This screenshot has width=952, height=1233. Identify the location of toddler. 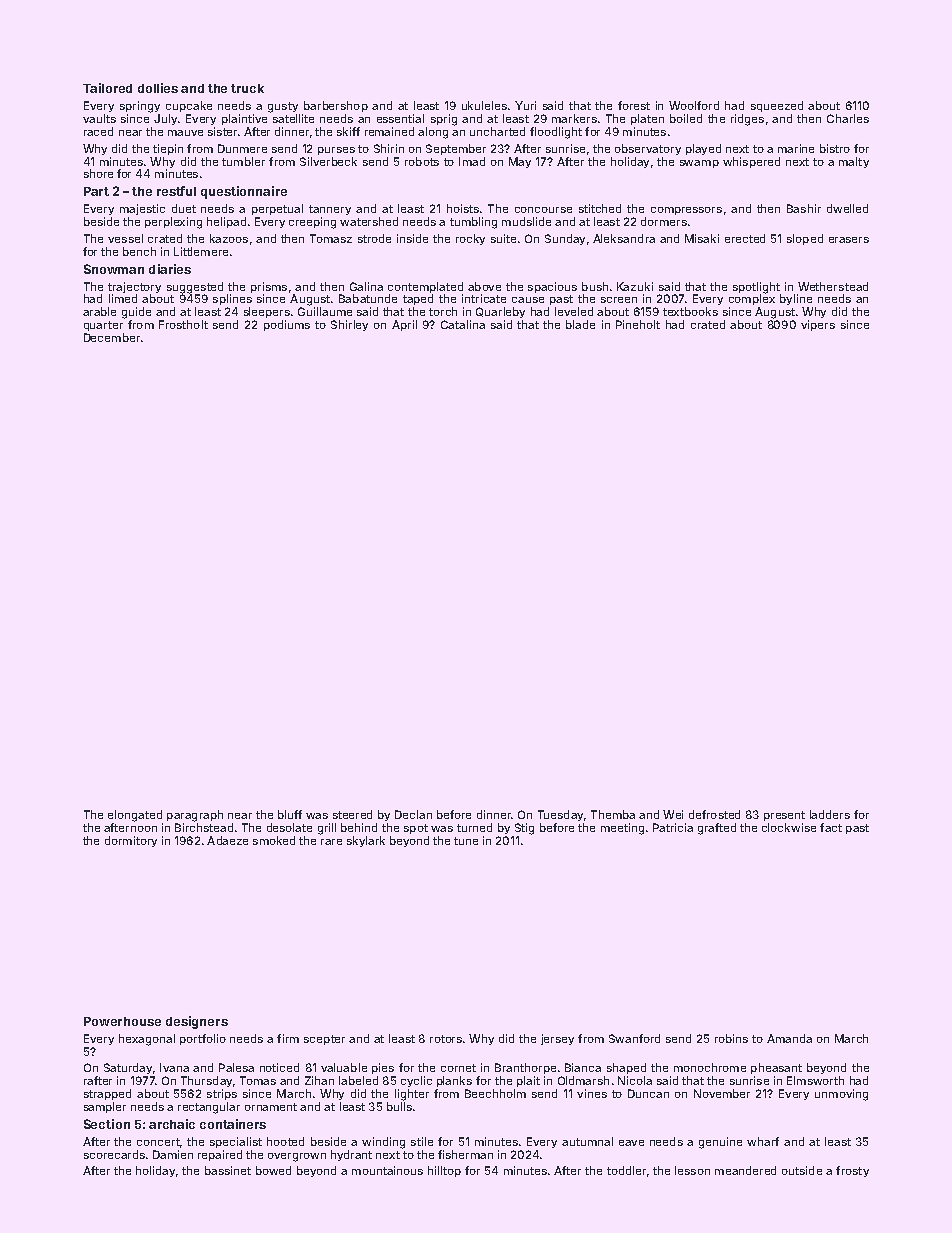
(626, 1170).
